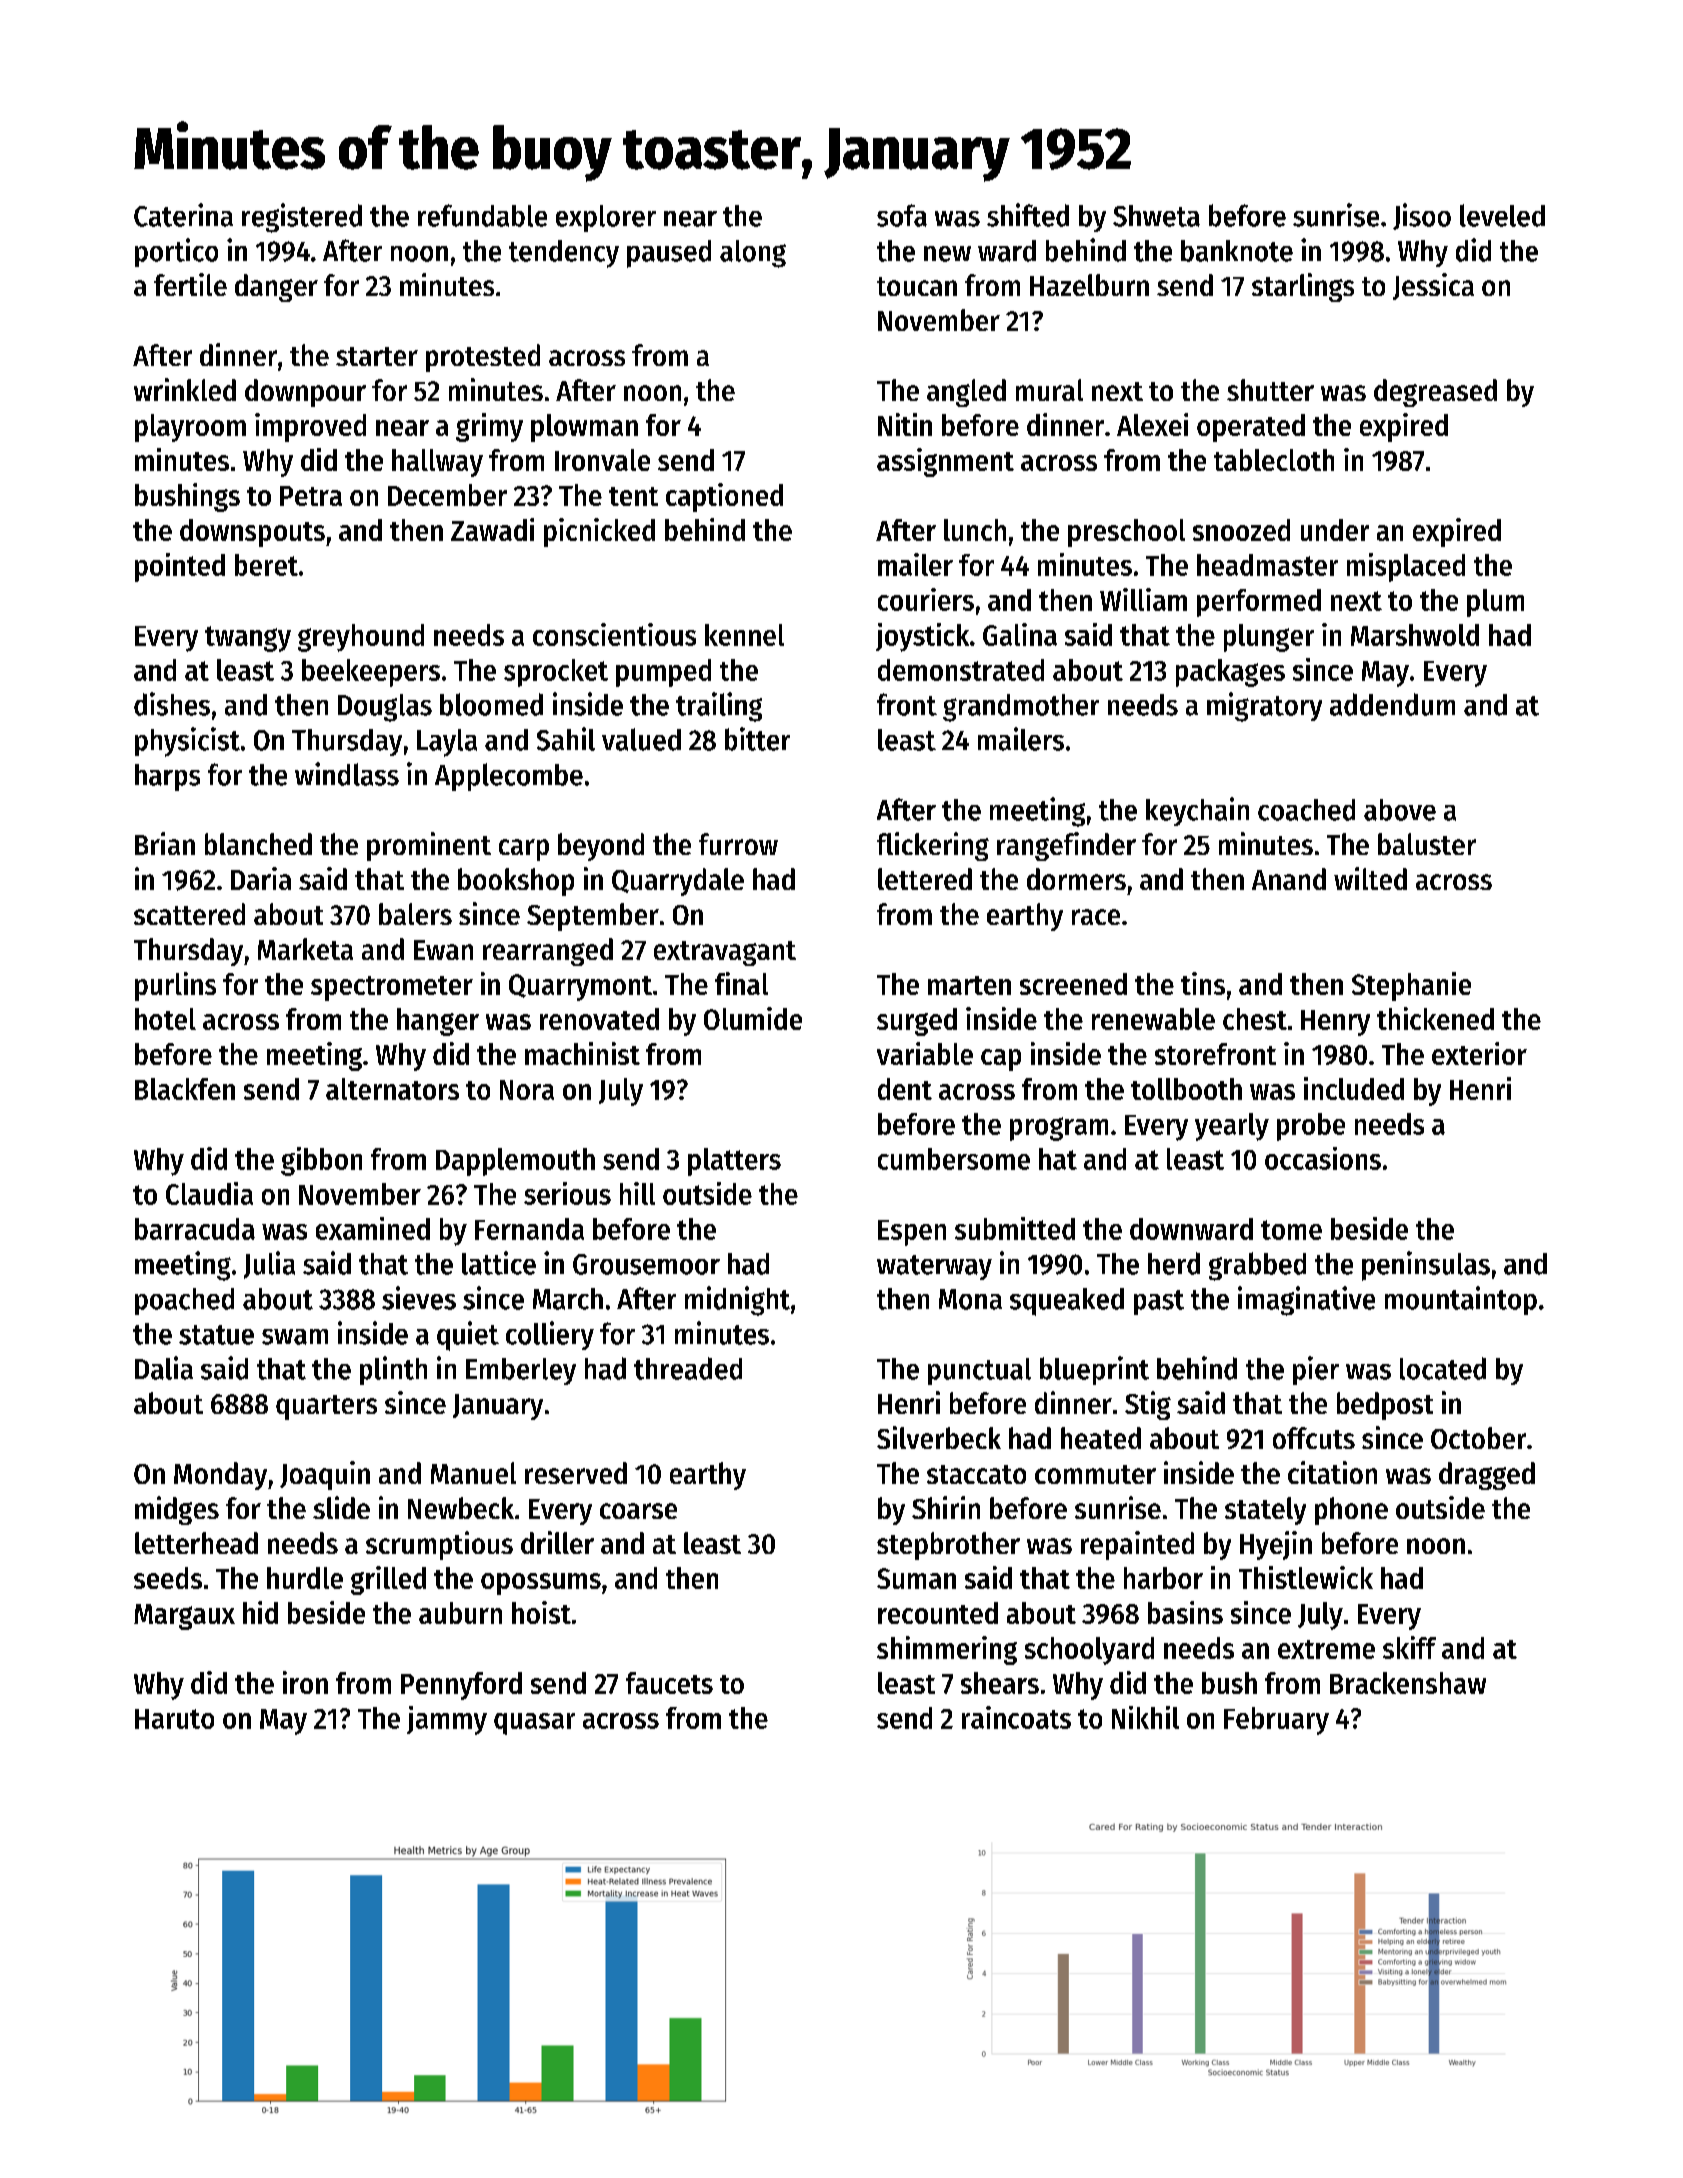  I want to click on leveled, so click(1502, 215).
